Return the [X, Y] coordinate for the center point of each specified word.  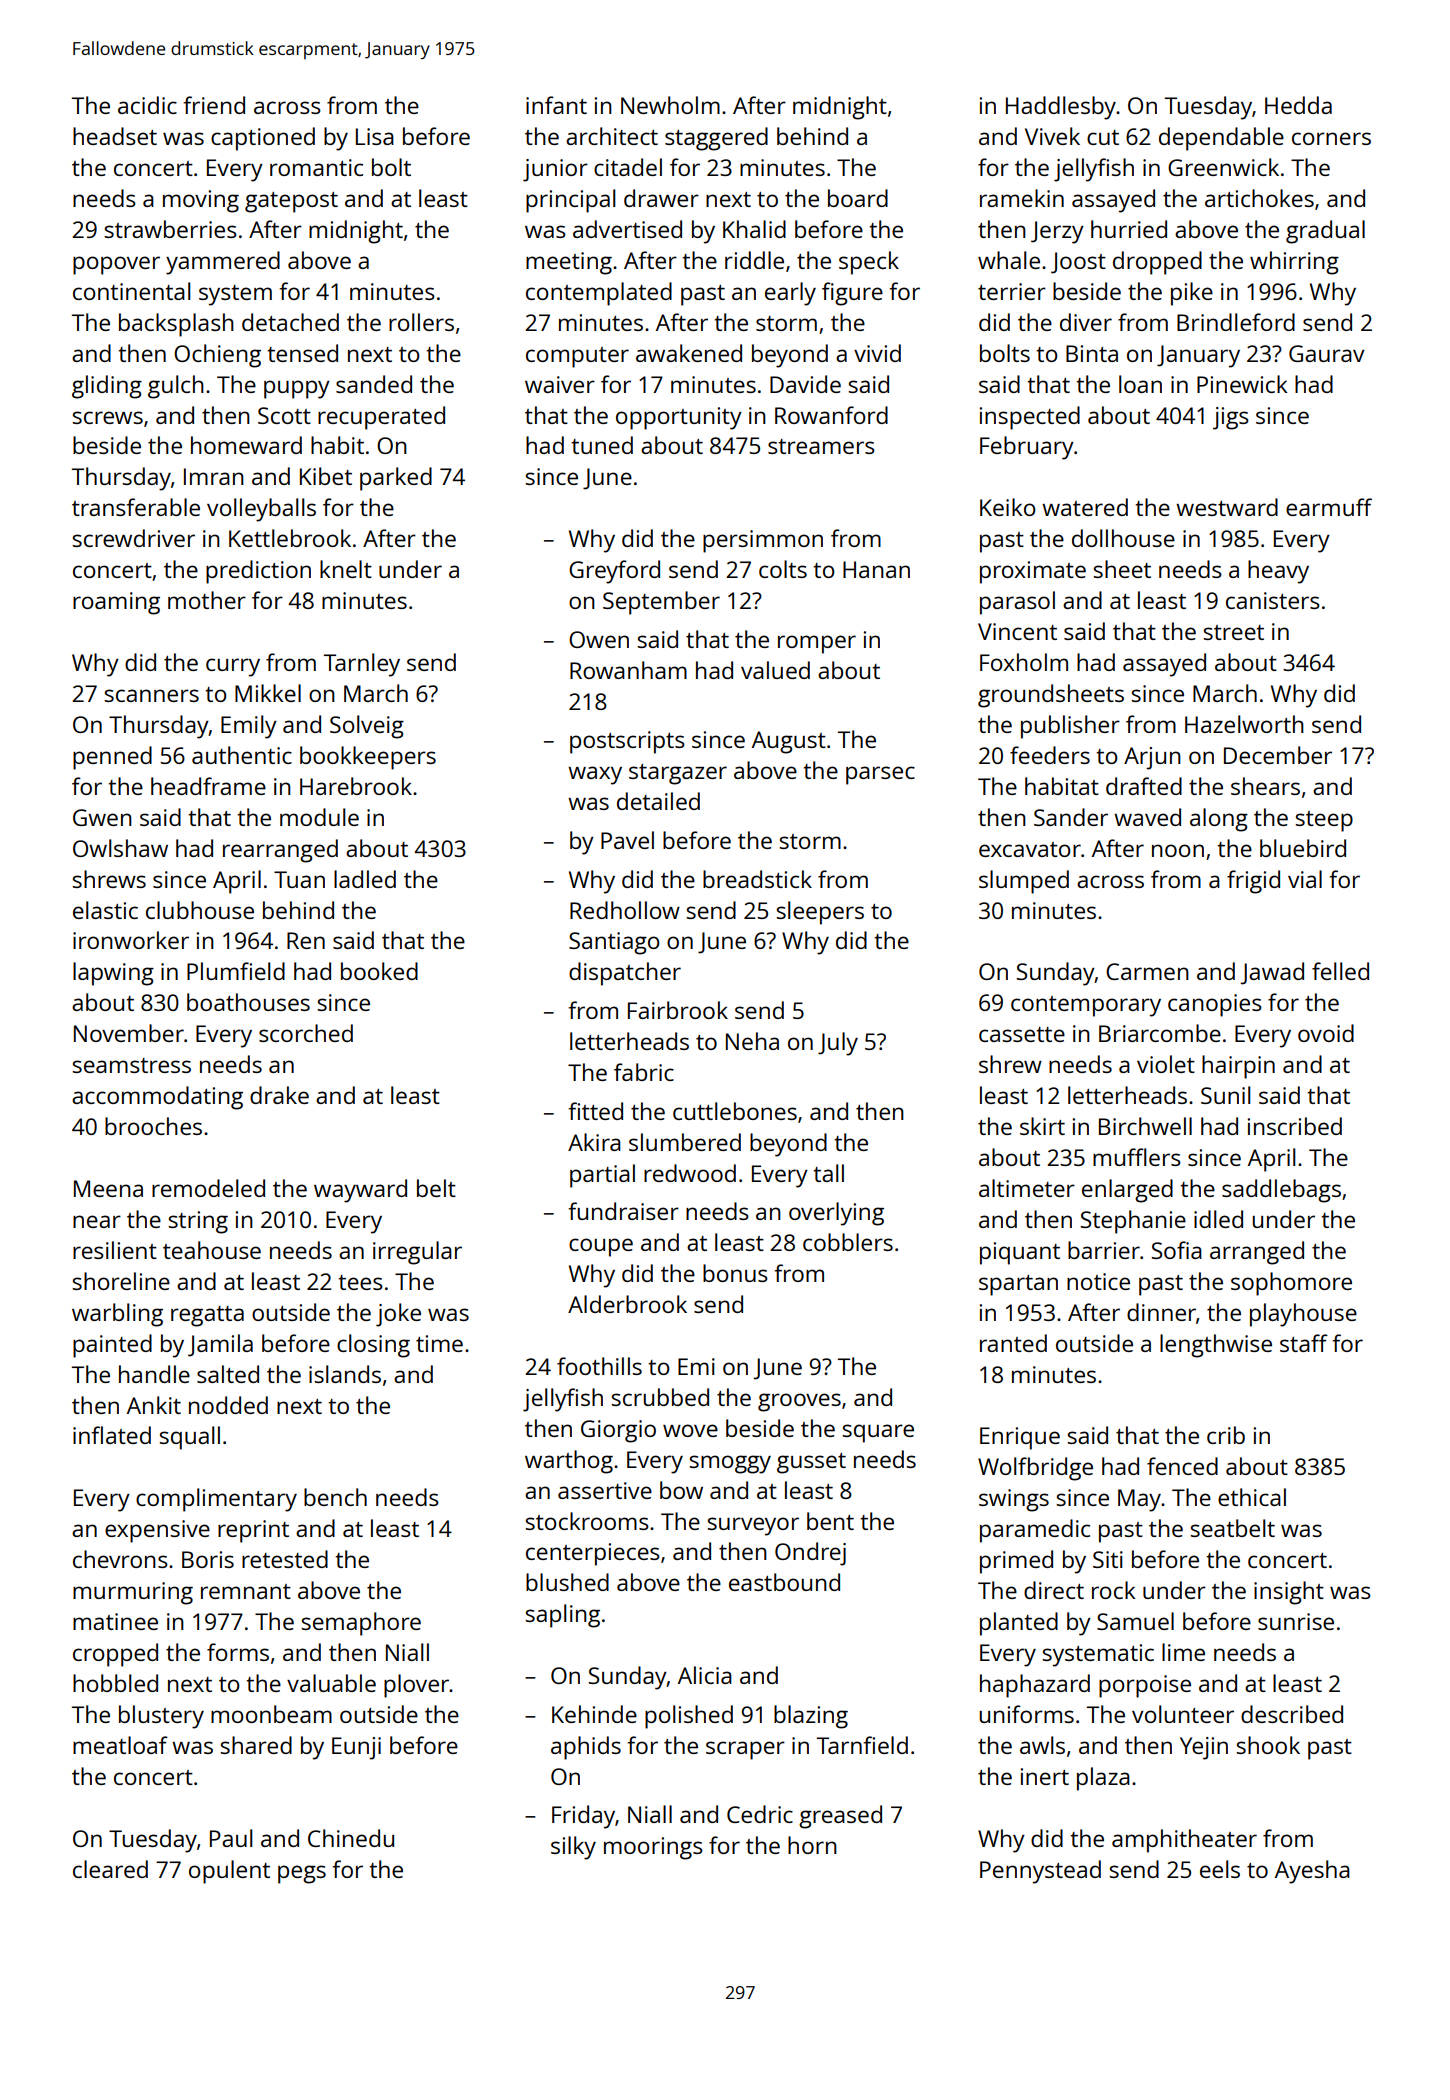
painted [112, 1346]
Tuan [299, 879]
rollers [421, 322]
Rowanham [628, 670]
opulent [229, 1872]
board [858, 198]
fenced [1182, 1466]
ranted [1013, 1343]
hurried [1129, 229]
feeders [1050, 755]
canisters [1273, 600]
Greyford [614, 572]
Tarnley [362, 665]
